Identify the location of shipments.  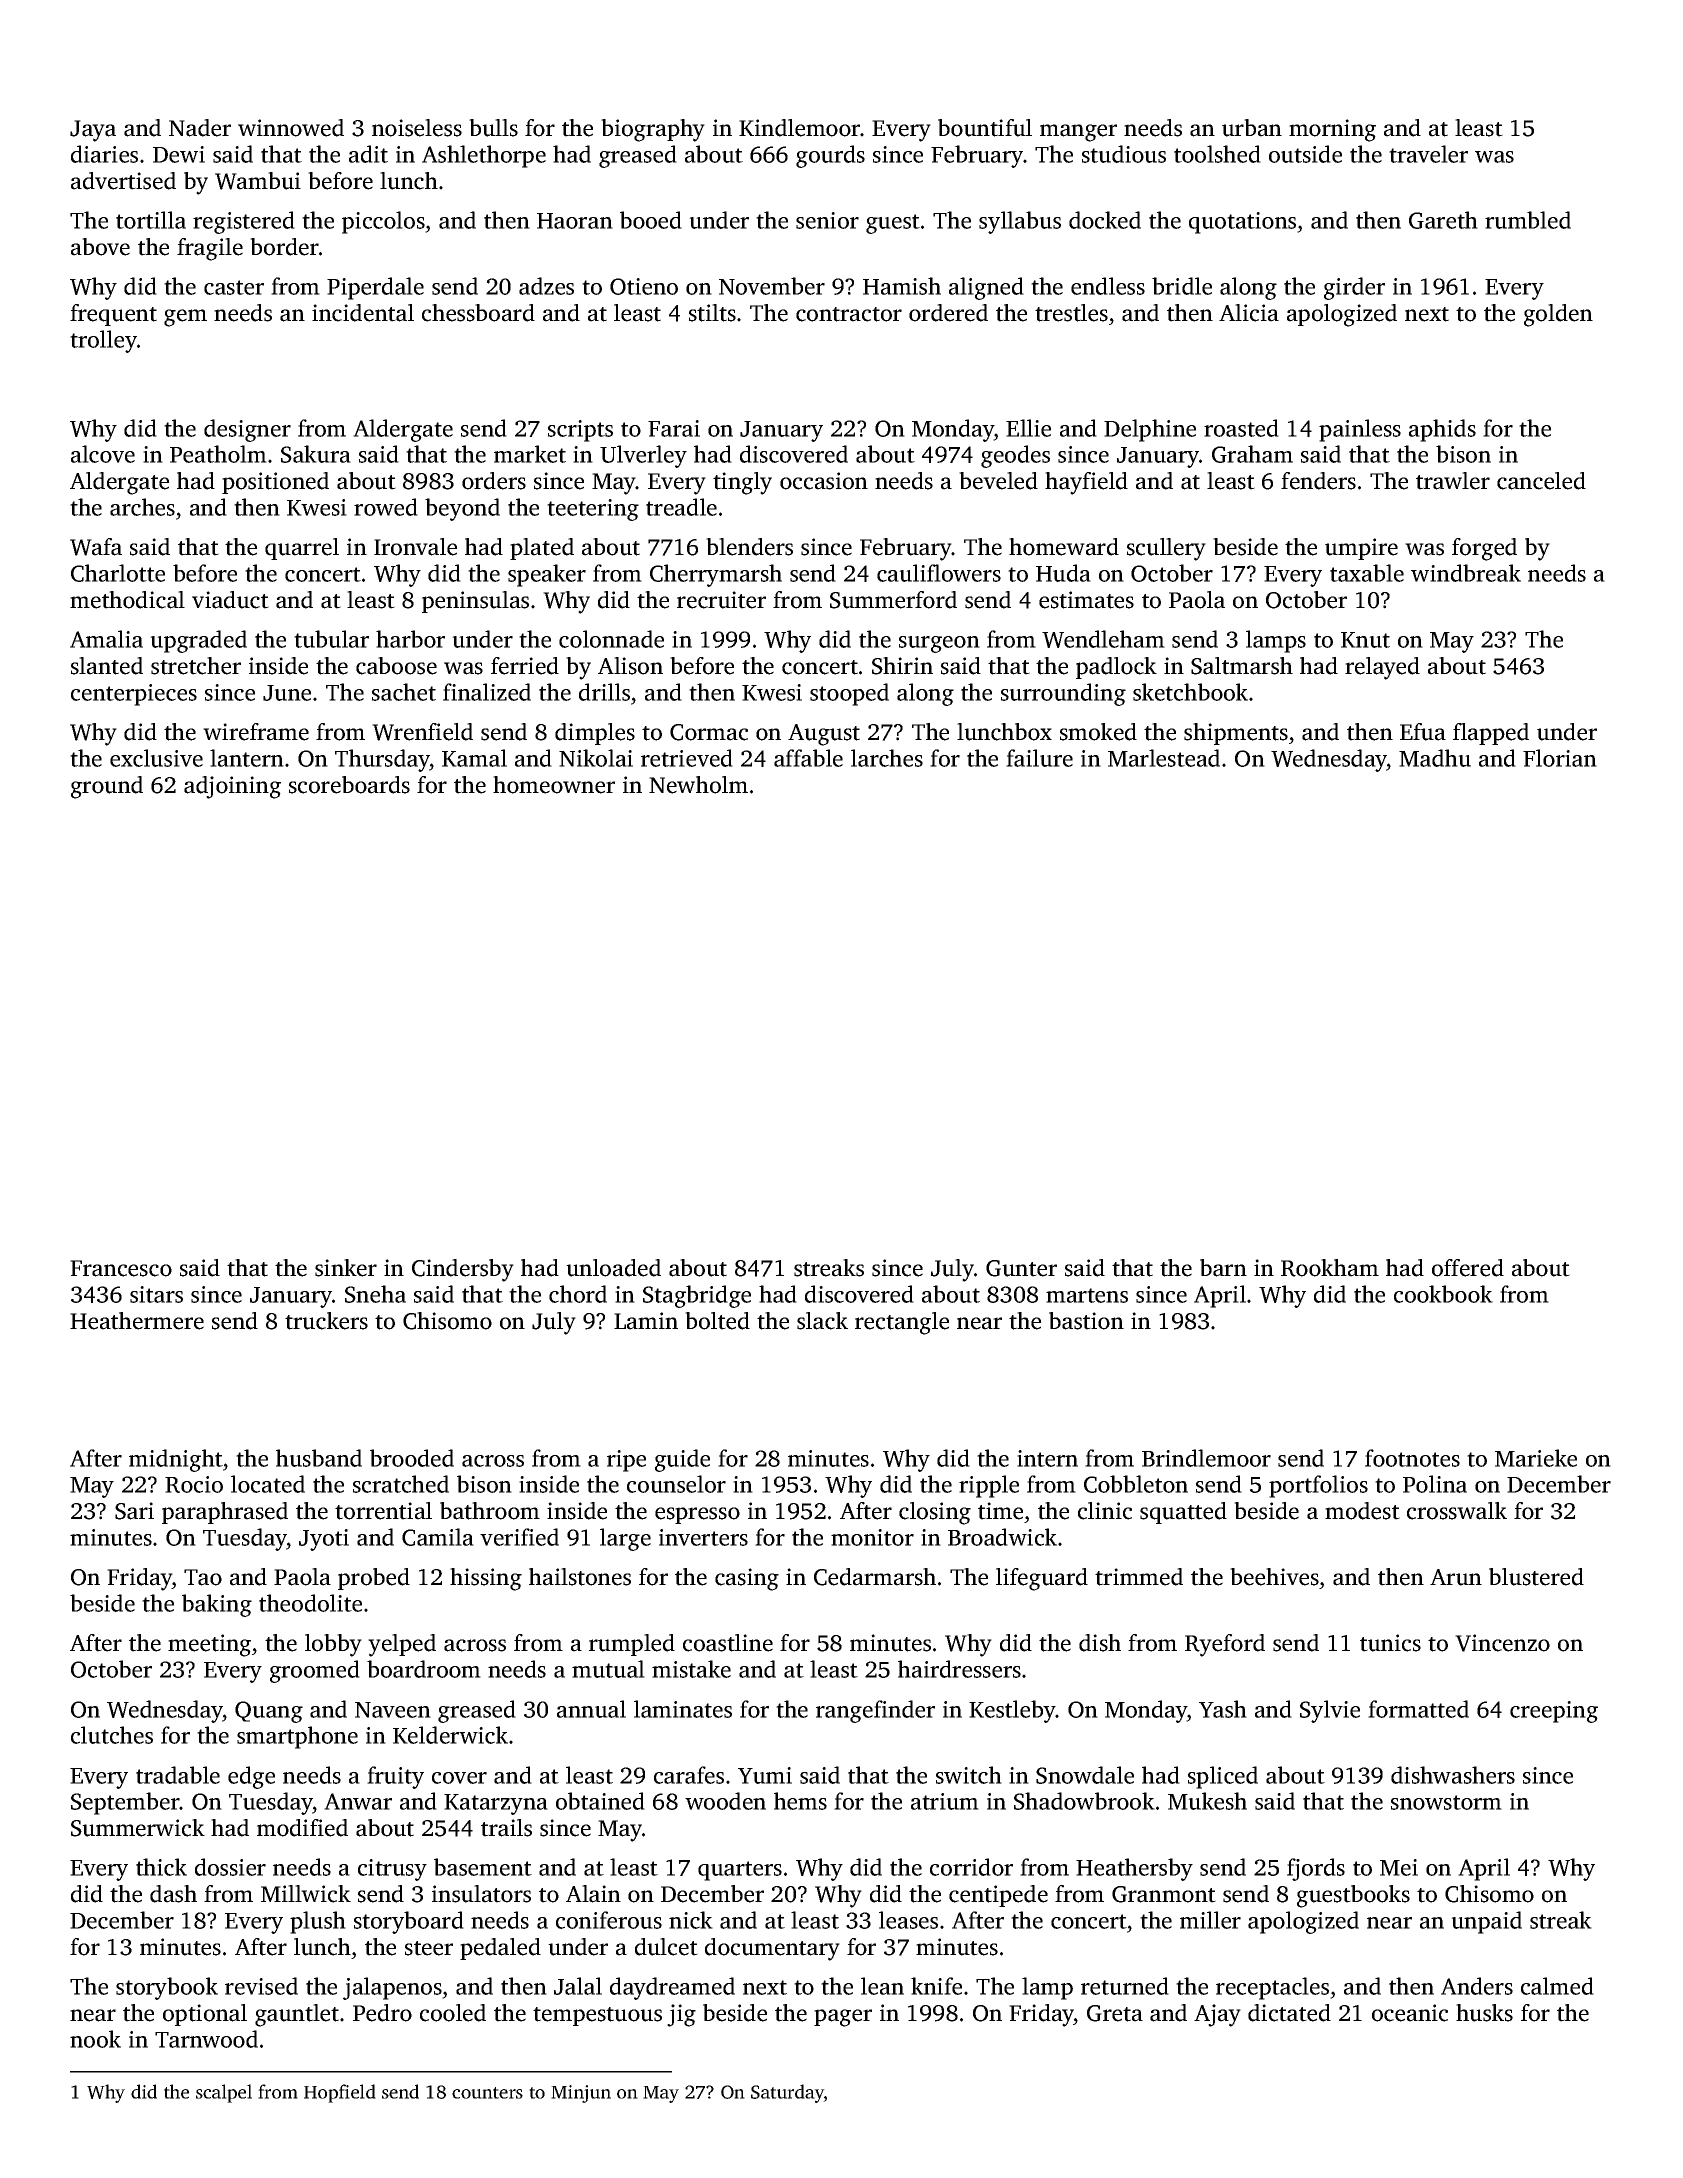
(1236, 734).
